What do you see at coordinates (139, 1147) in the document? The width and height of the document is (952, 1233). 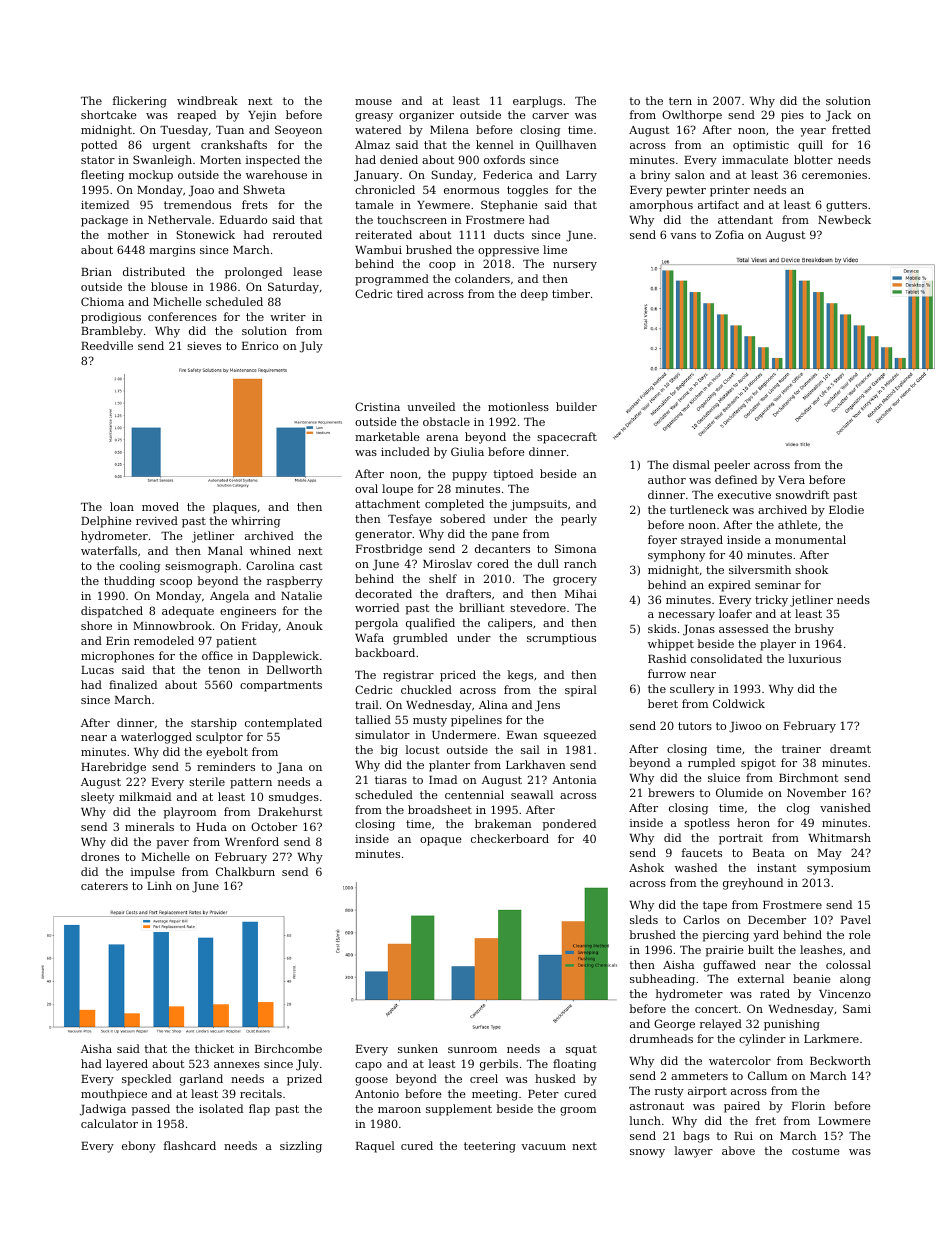 I see `ebony` at bounding box center [139, 1147].
